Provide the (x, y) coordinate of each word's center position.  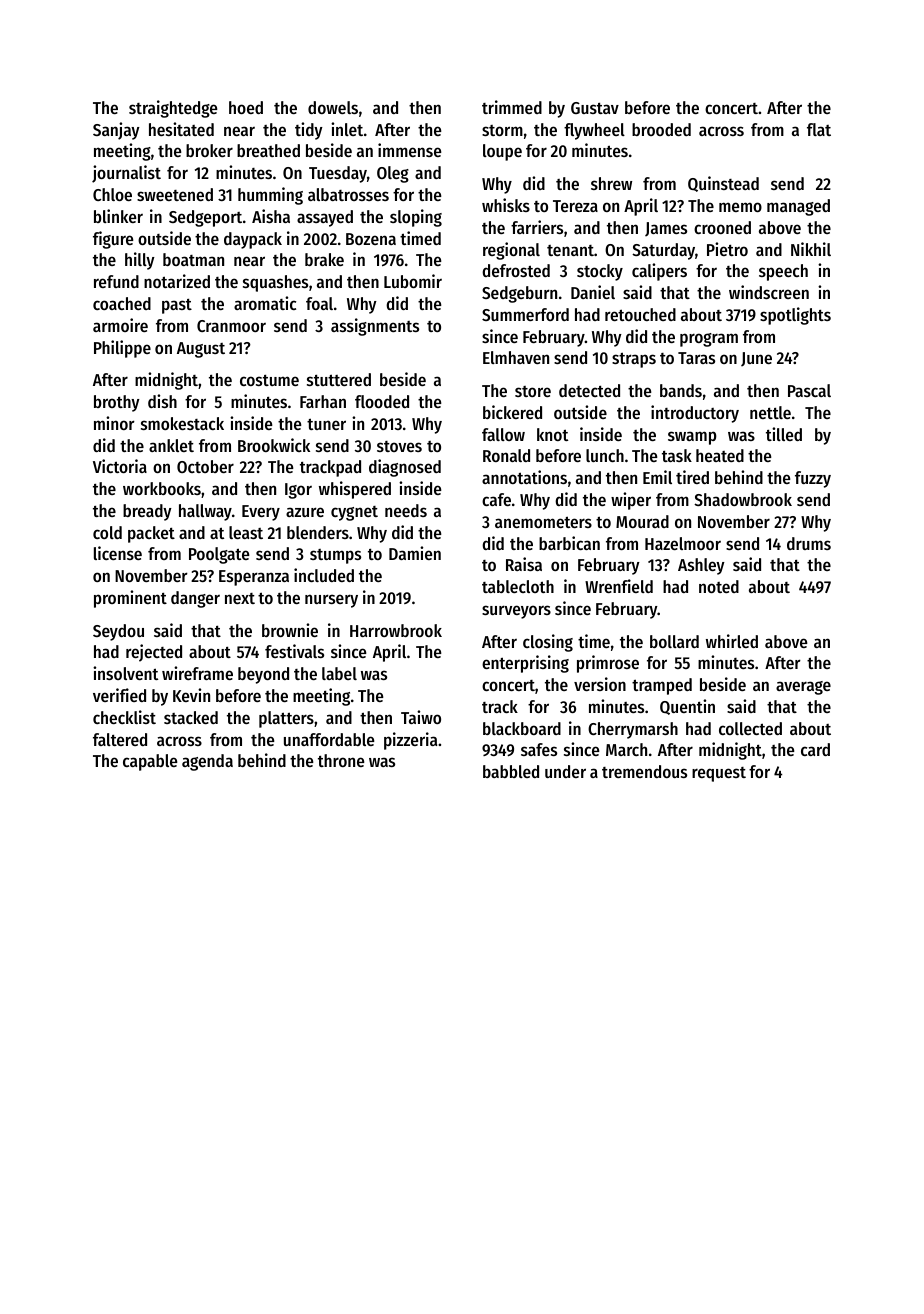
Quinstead (723, 184)
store (533, 391)
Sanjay (116, 131)
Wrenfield (619, 586)
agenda (207, 762)
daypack (253, 240)
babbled (511, 771)
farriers (537, 227)
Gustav (595, 108)
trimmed (512, 107)
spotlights (795, 316)
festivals (294, 651)
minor (114, 423)
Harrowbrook (396, 630)
